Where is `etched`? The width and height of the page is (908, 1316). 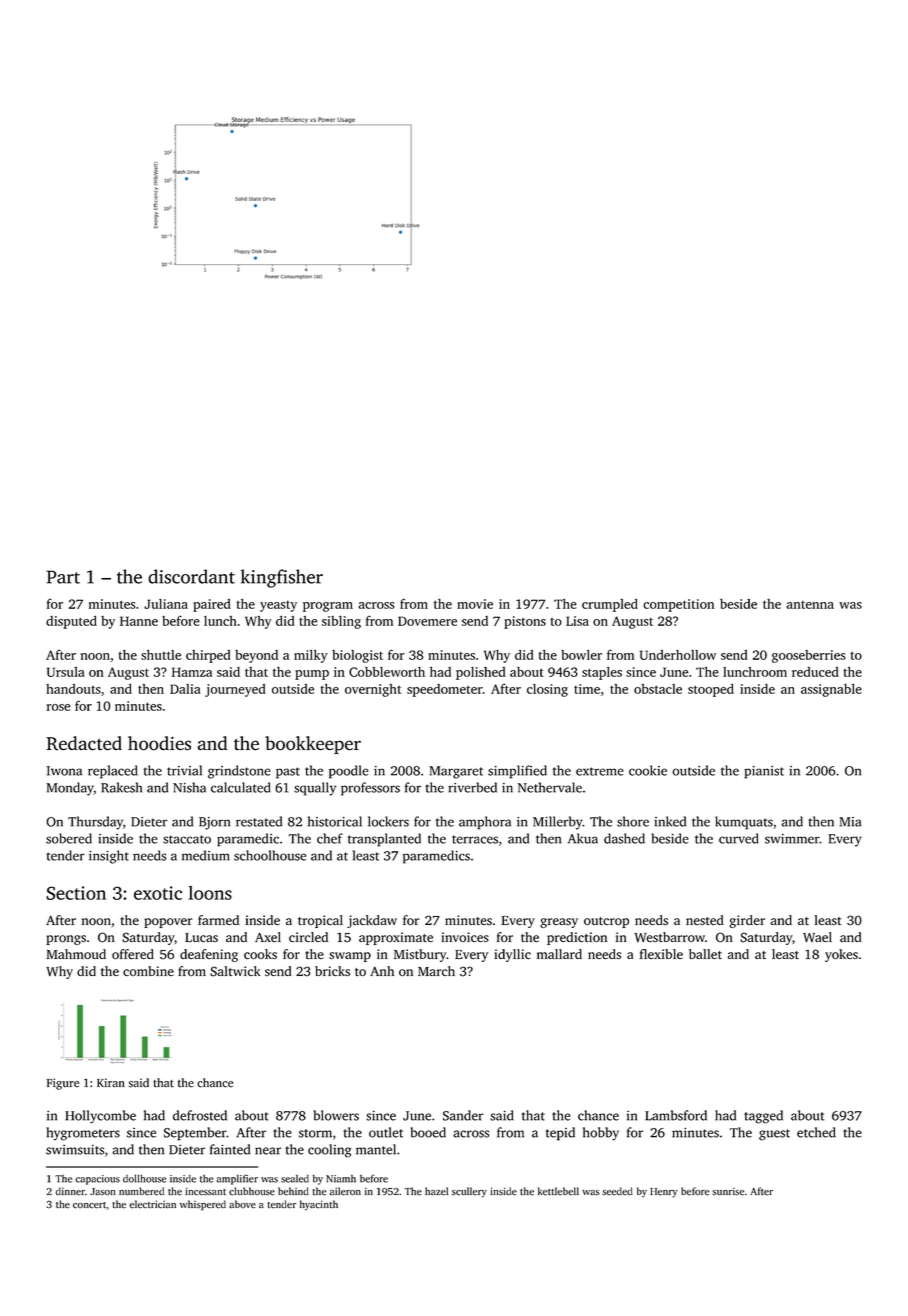 etched is located at coordinates (816, 1132).
